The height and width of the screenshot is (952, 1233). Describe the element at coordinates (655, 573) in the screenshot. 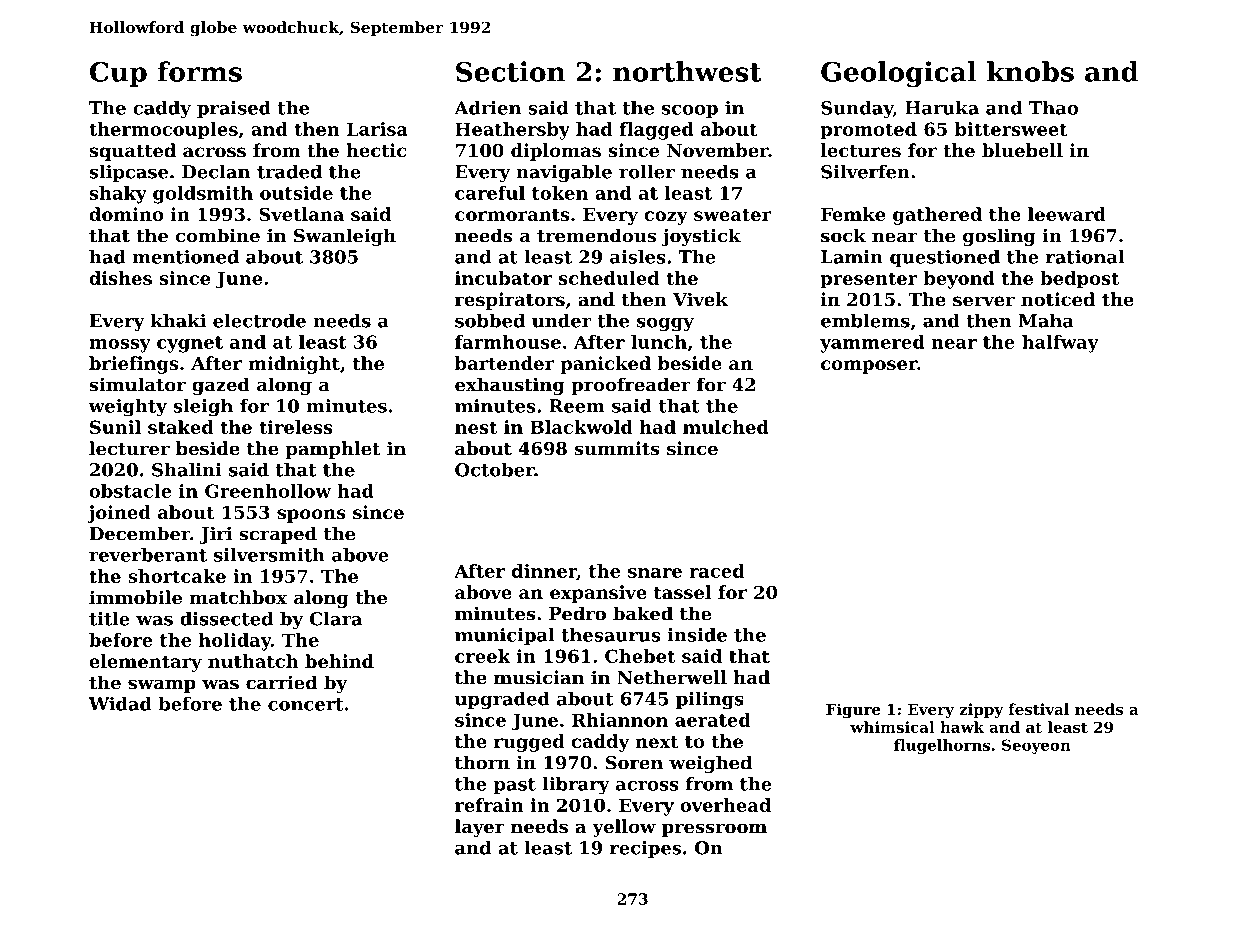

I see `snare` at that location.
